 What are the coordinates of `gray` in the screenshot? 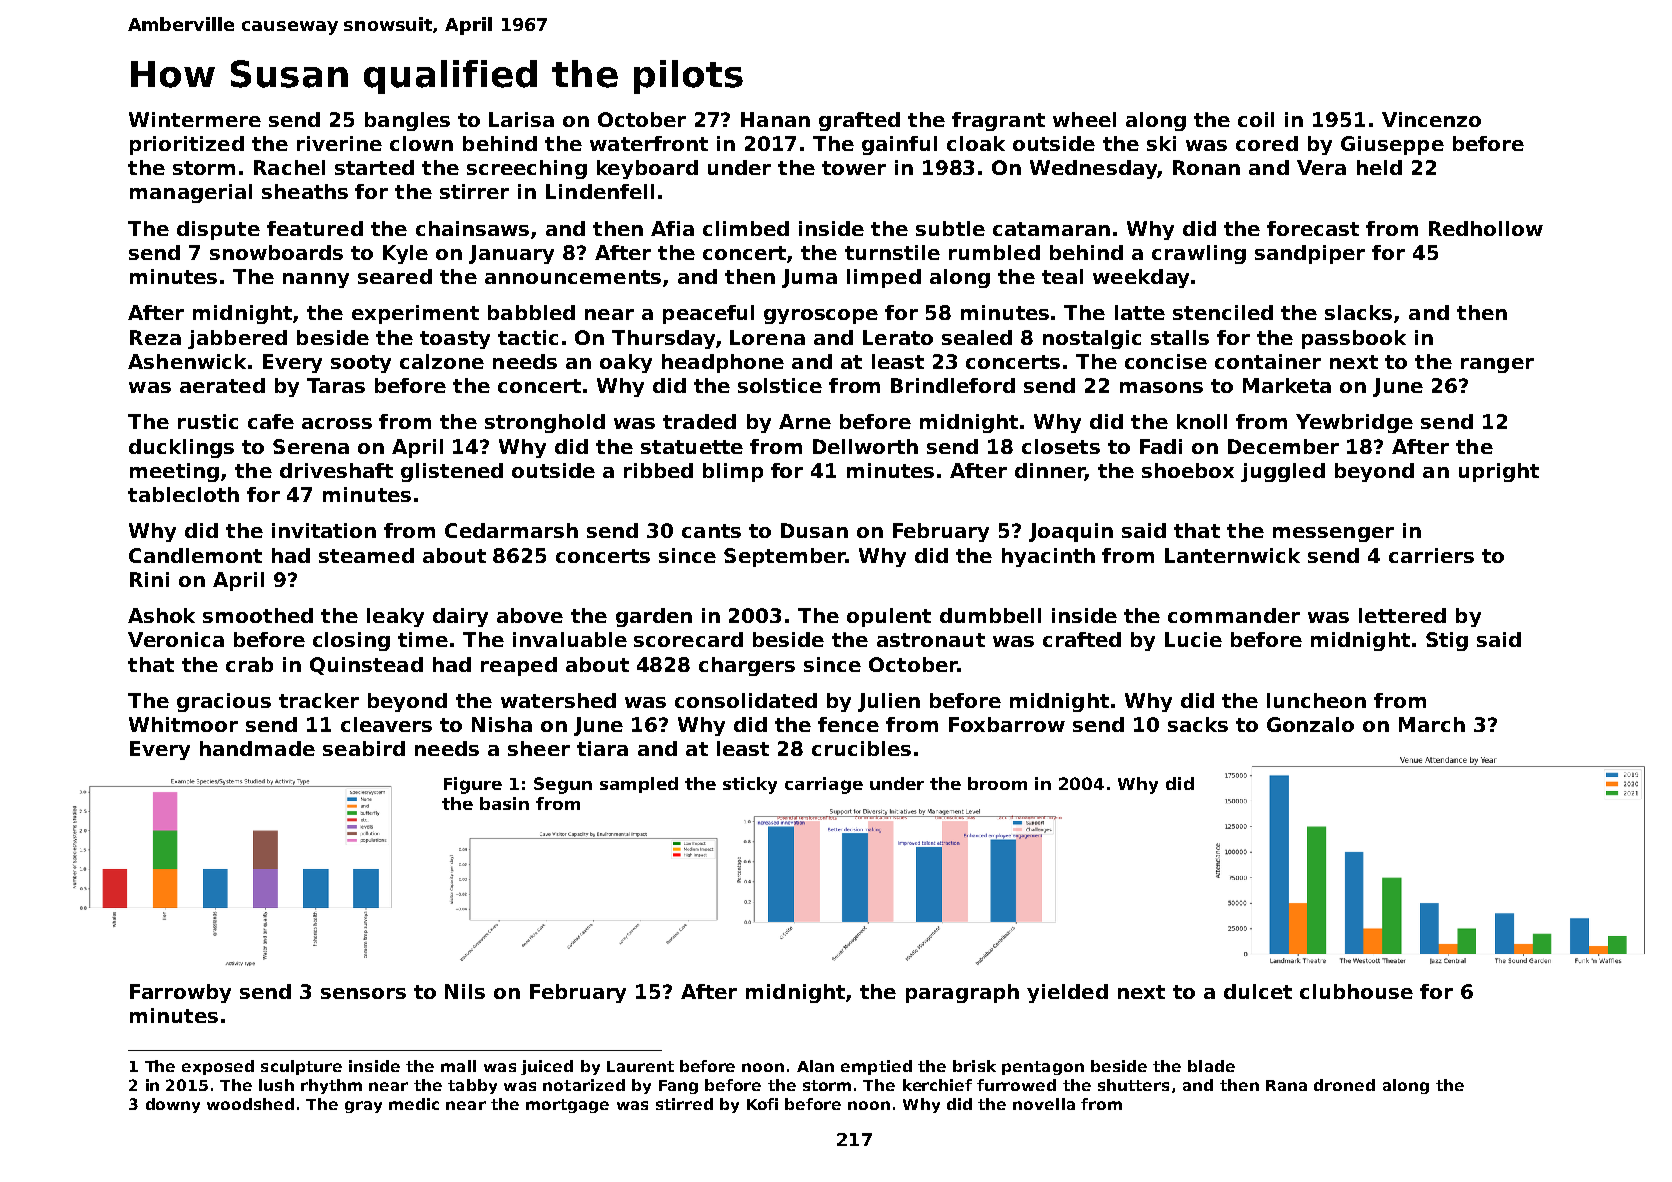 It's located at (363, 1107).
